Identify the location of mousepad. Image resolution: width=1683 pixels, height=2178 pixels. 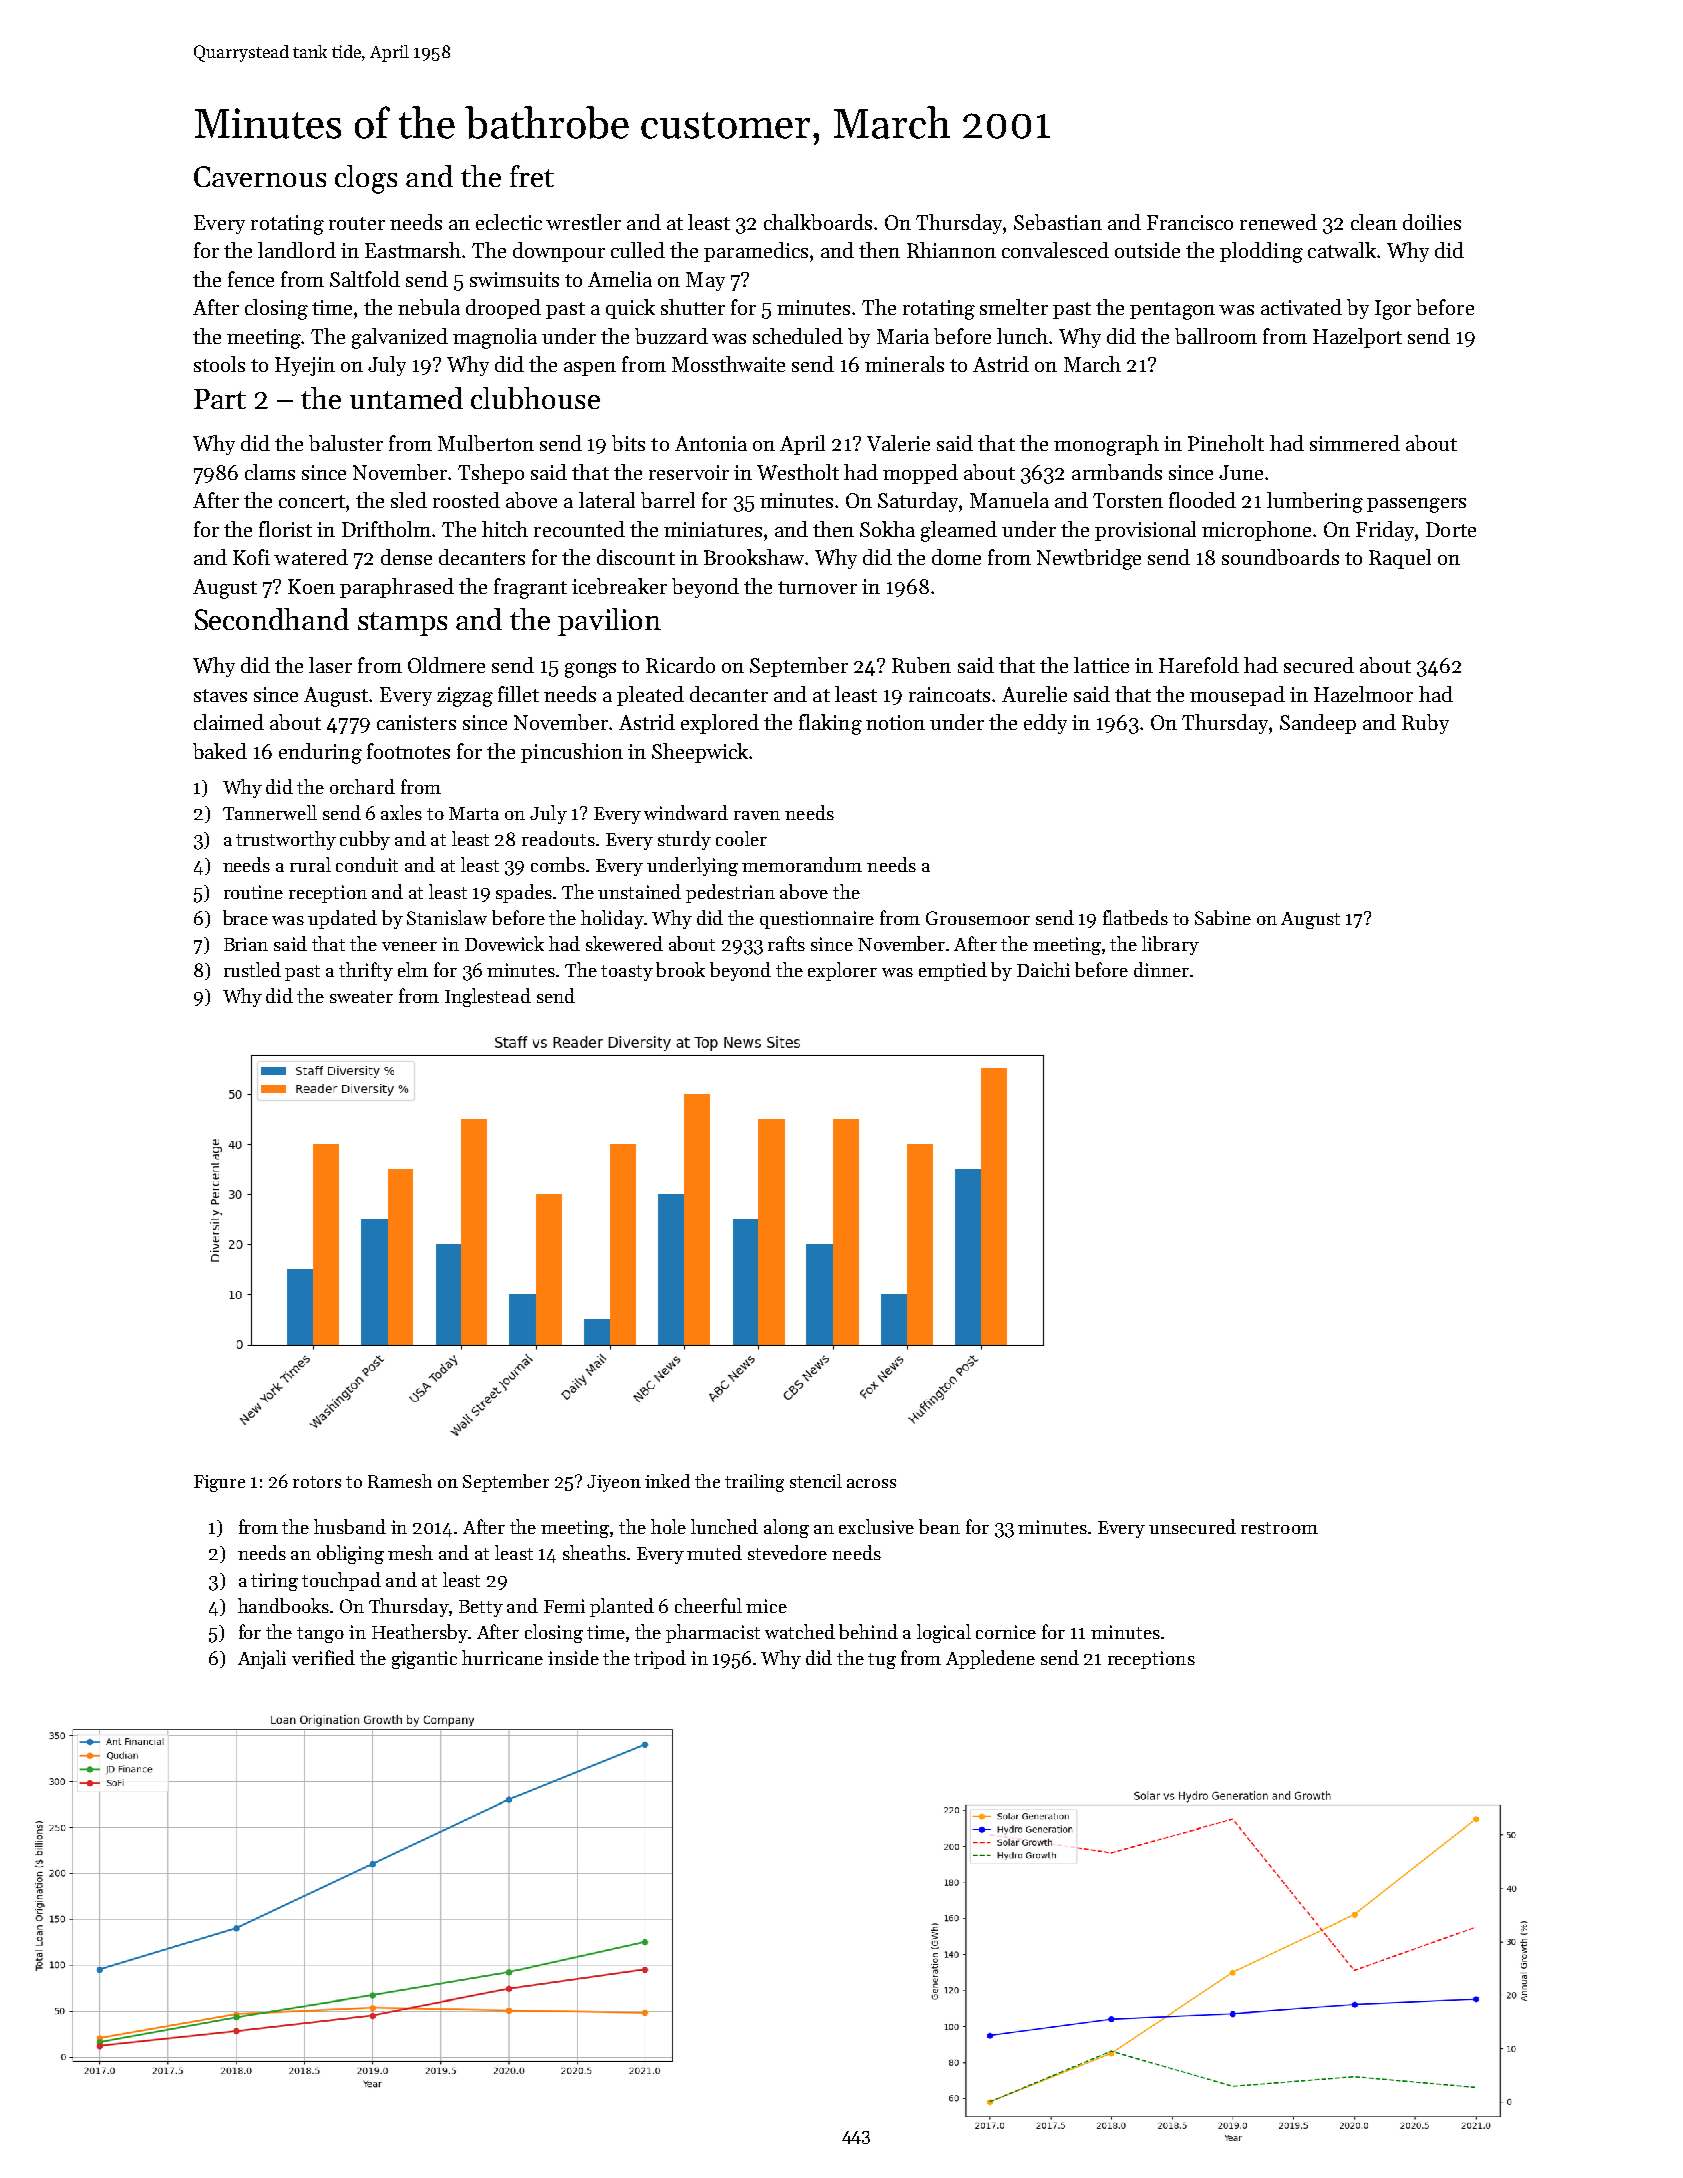
(1237, 696).
